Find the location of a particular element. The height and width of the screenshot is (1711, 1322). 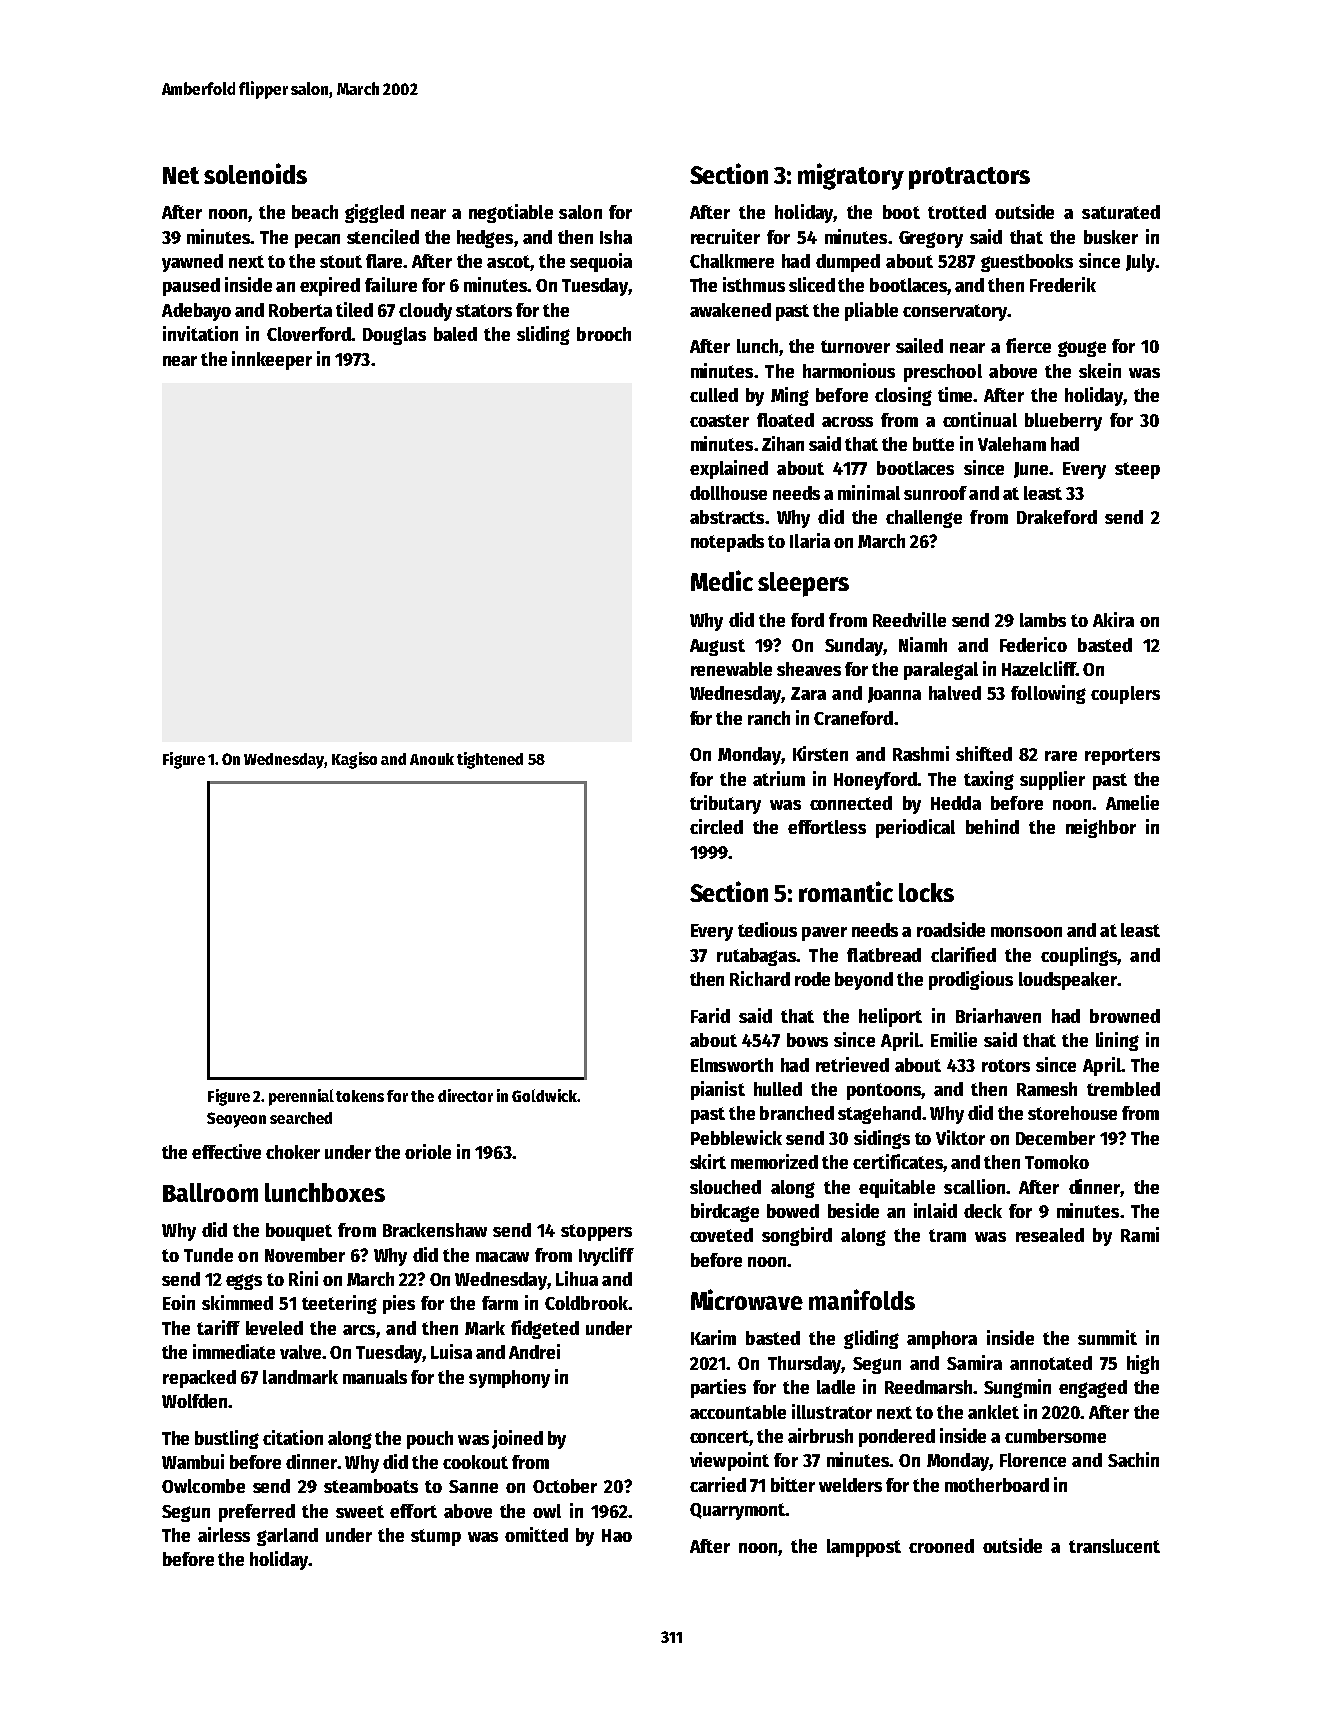

Seoyeon is located at coordinates (236, 1120).
